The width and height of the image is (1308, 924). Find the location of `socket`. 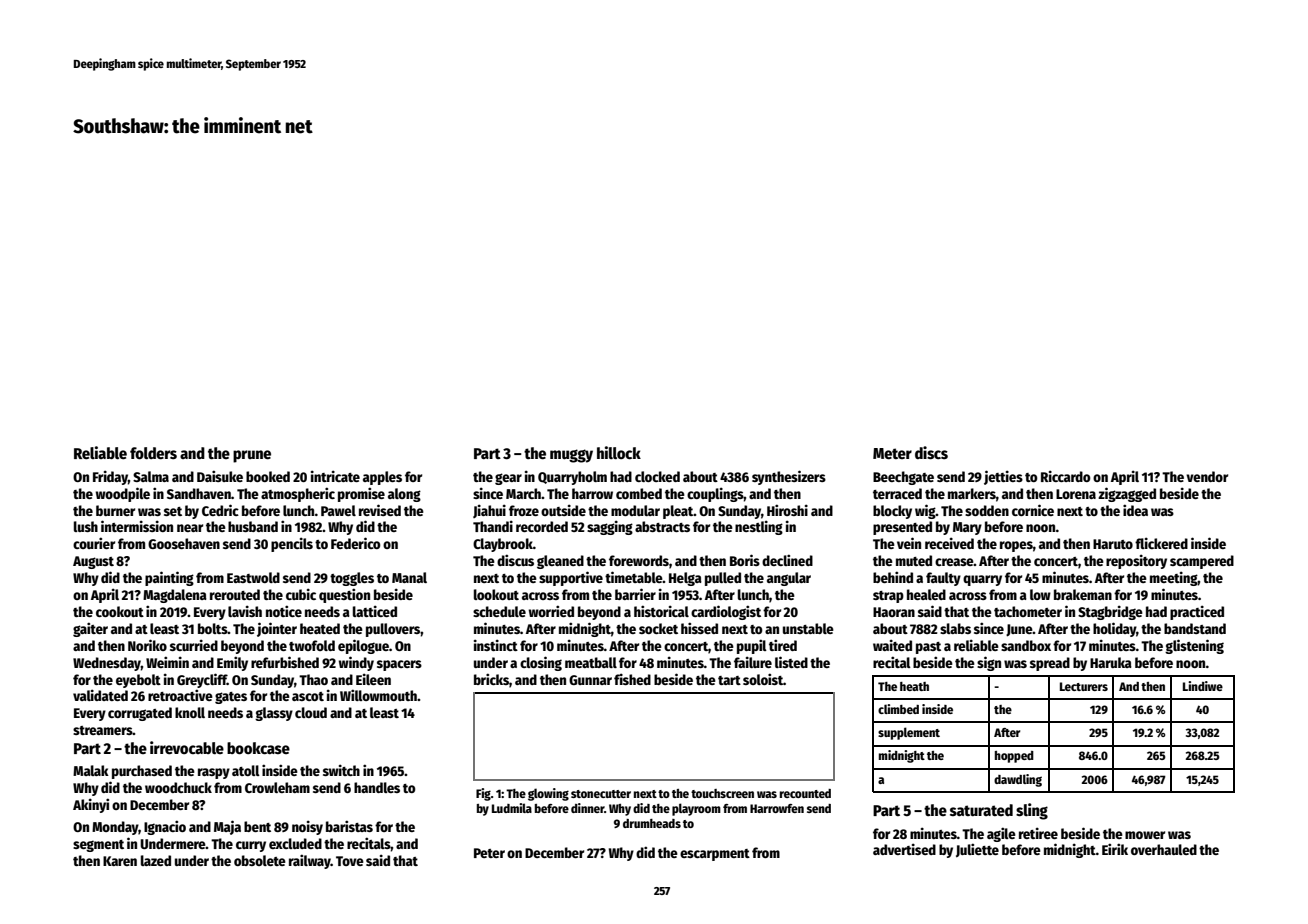

socket is located at coordinates (658, 628).
